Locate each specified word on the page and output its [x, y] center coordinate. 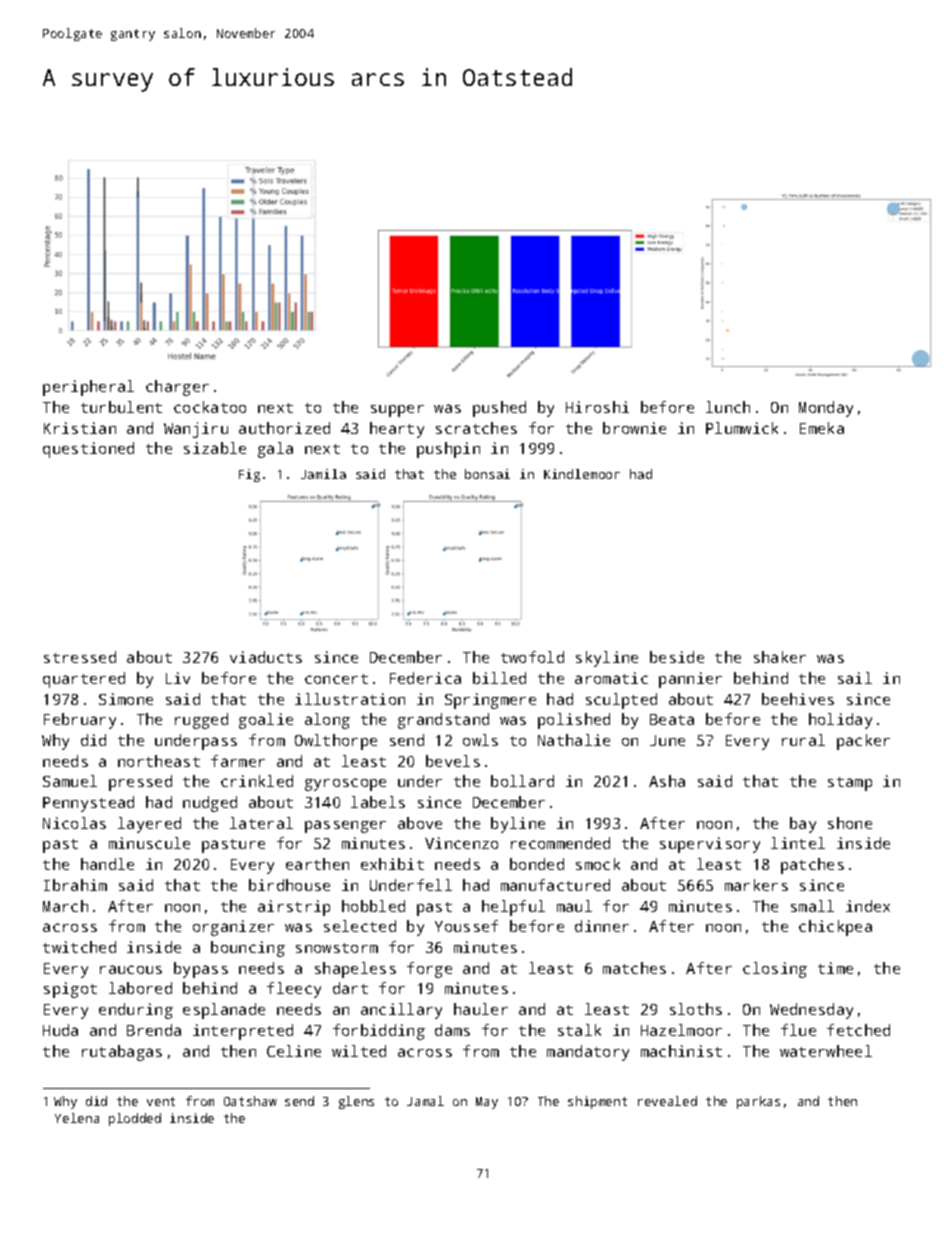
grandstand [443, 721]
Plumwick [742, 428]
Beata [672, 719]
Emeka [822, 428]
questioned [88, 450]
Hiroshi [597, 407]
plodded [135, 1119]
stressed [80, 657]
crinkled [257, 781]
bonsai [487, 474]
